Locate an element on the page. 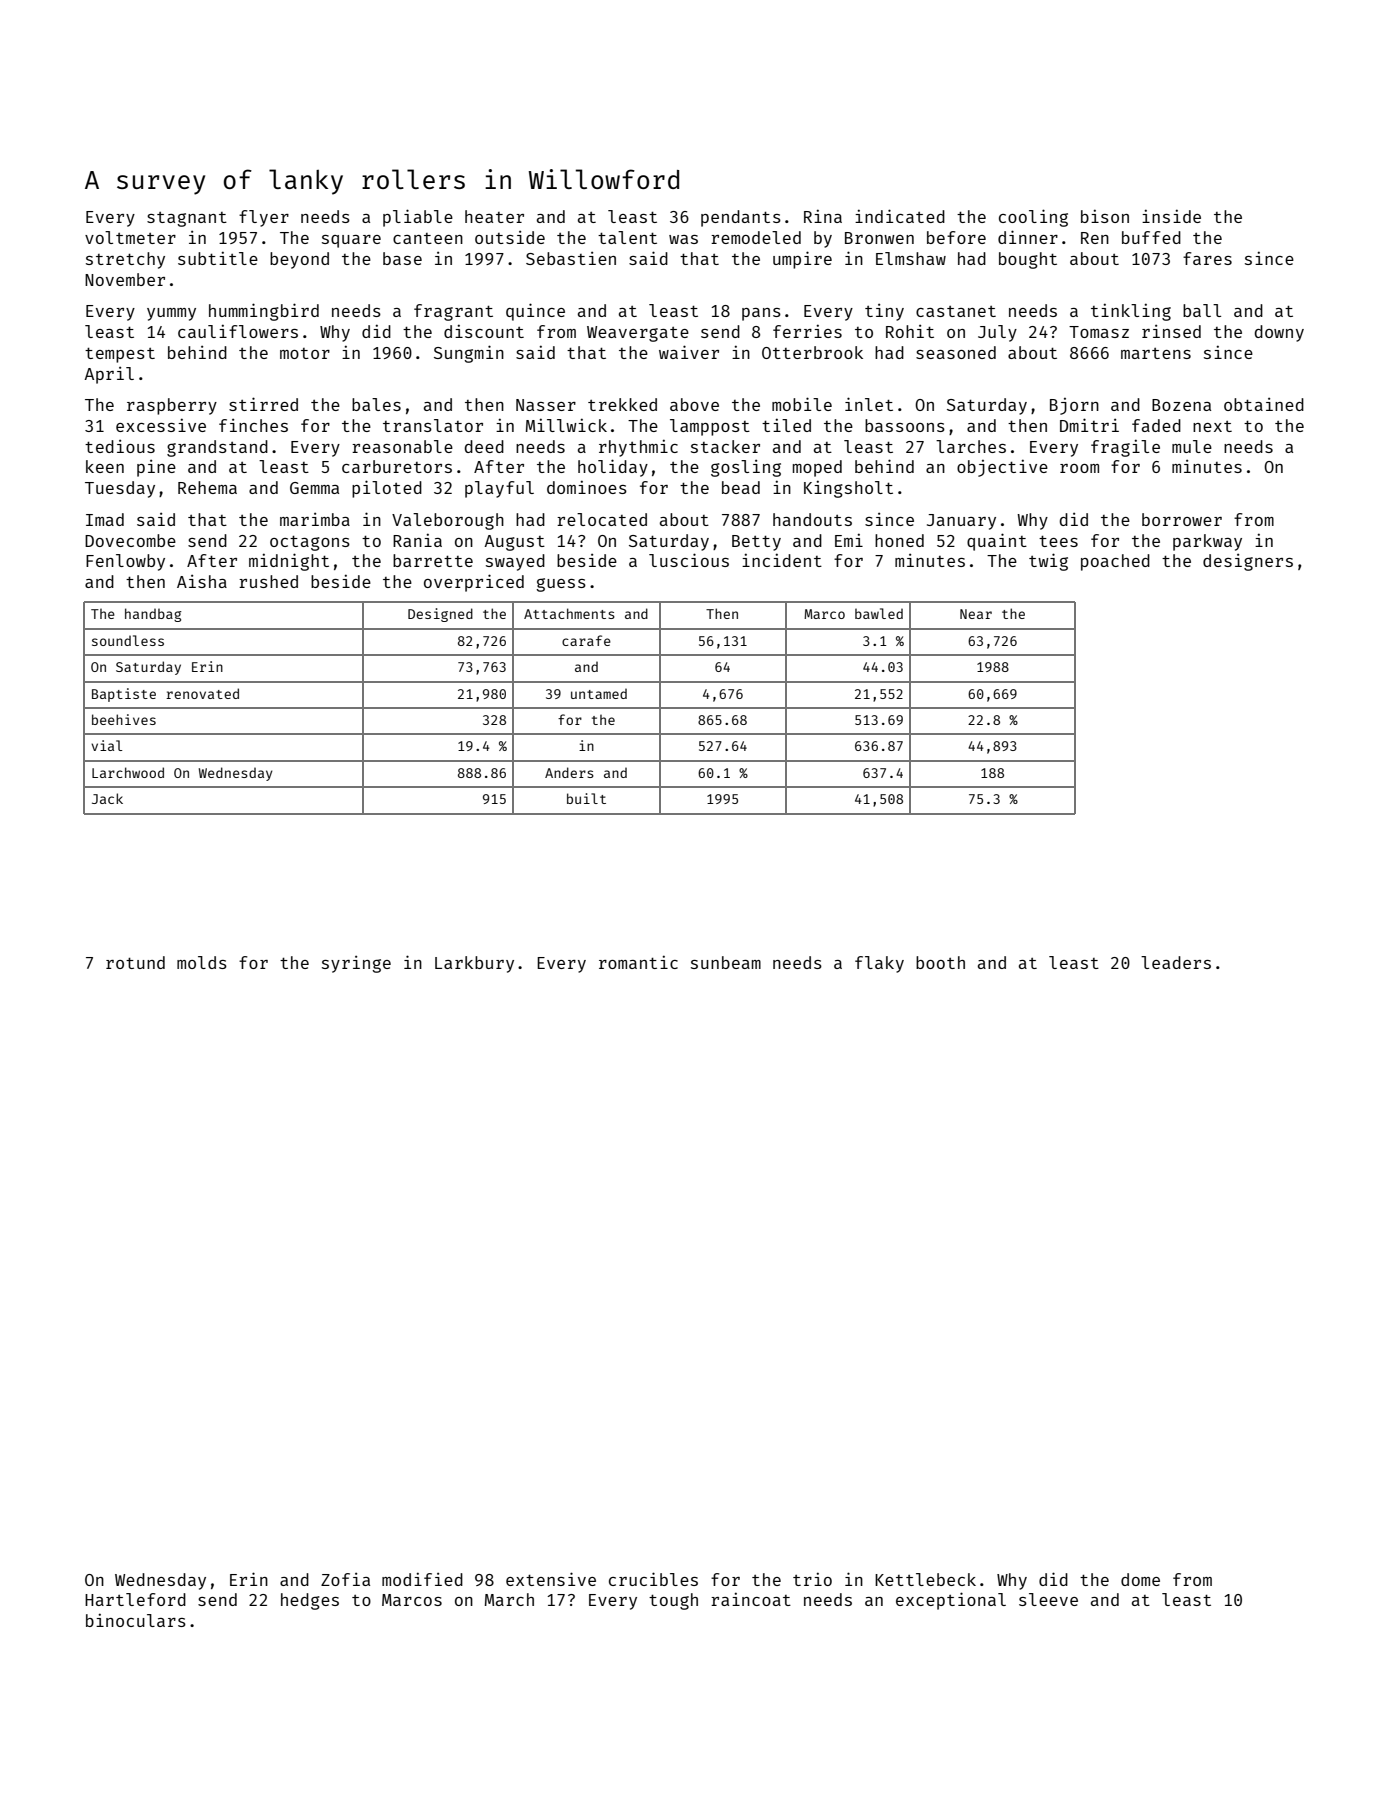  romantic is located at coordinates (638, 962).
